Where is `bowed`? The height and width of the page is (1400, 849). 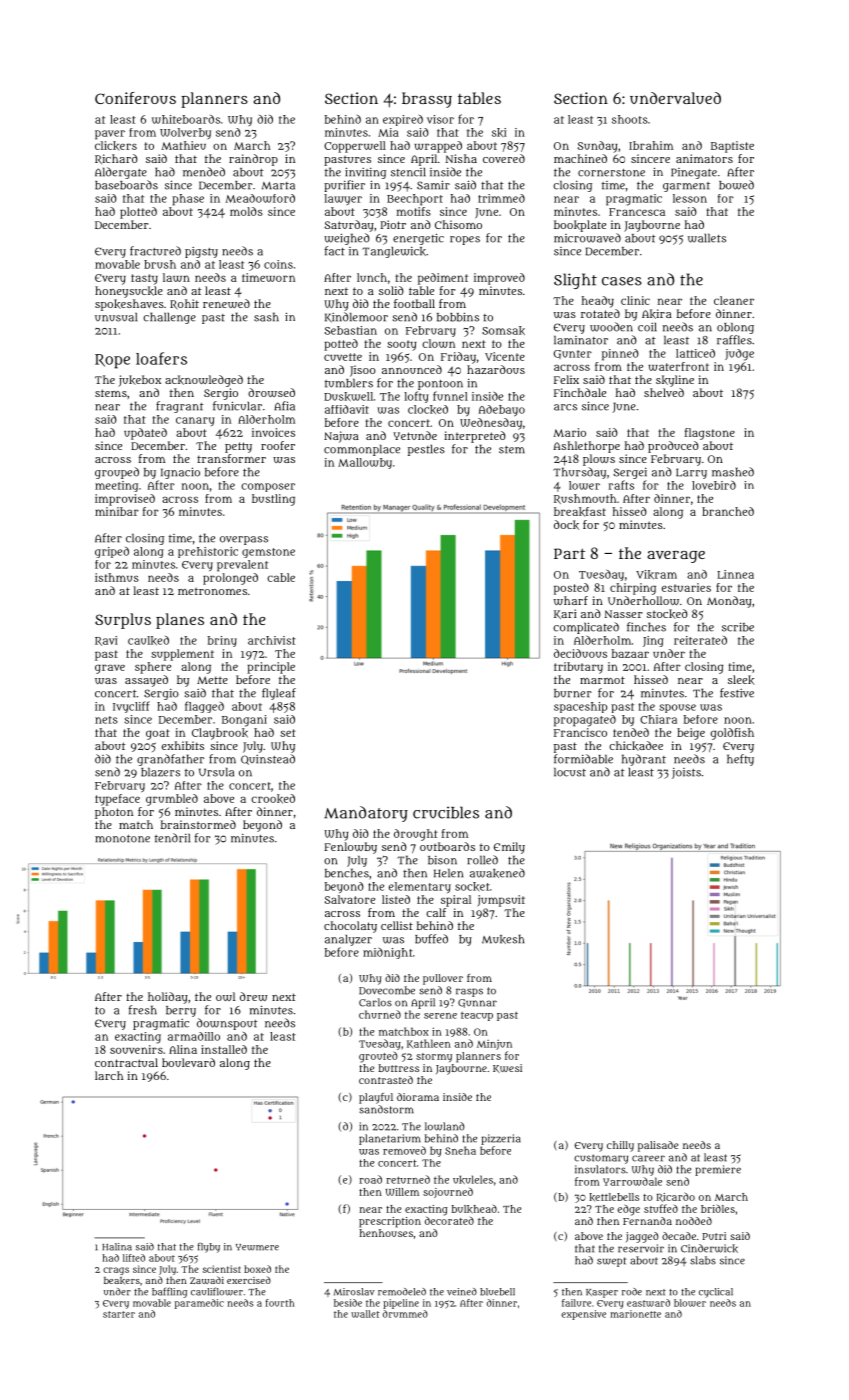
bowed is located at coordinates (736, 185).
